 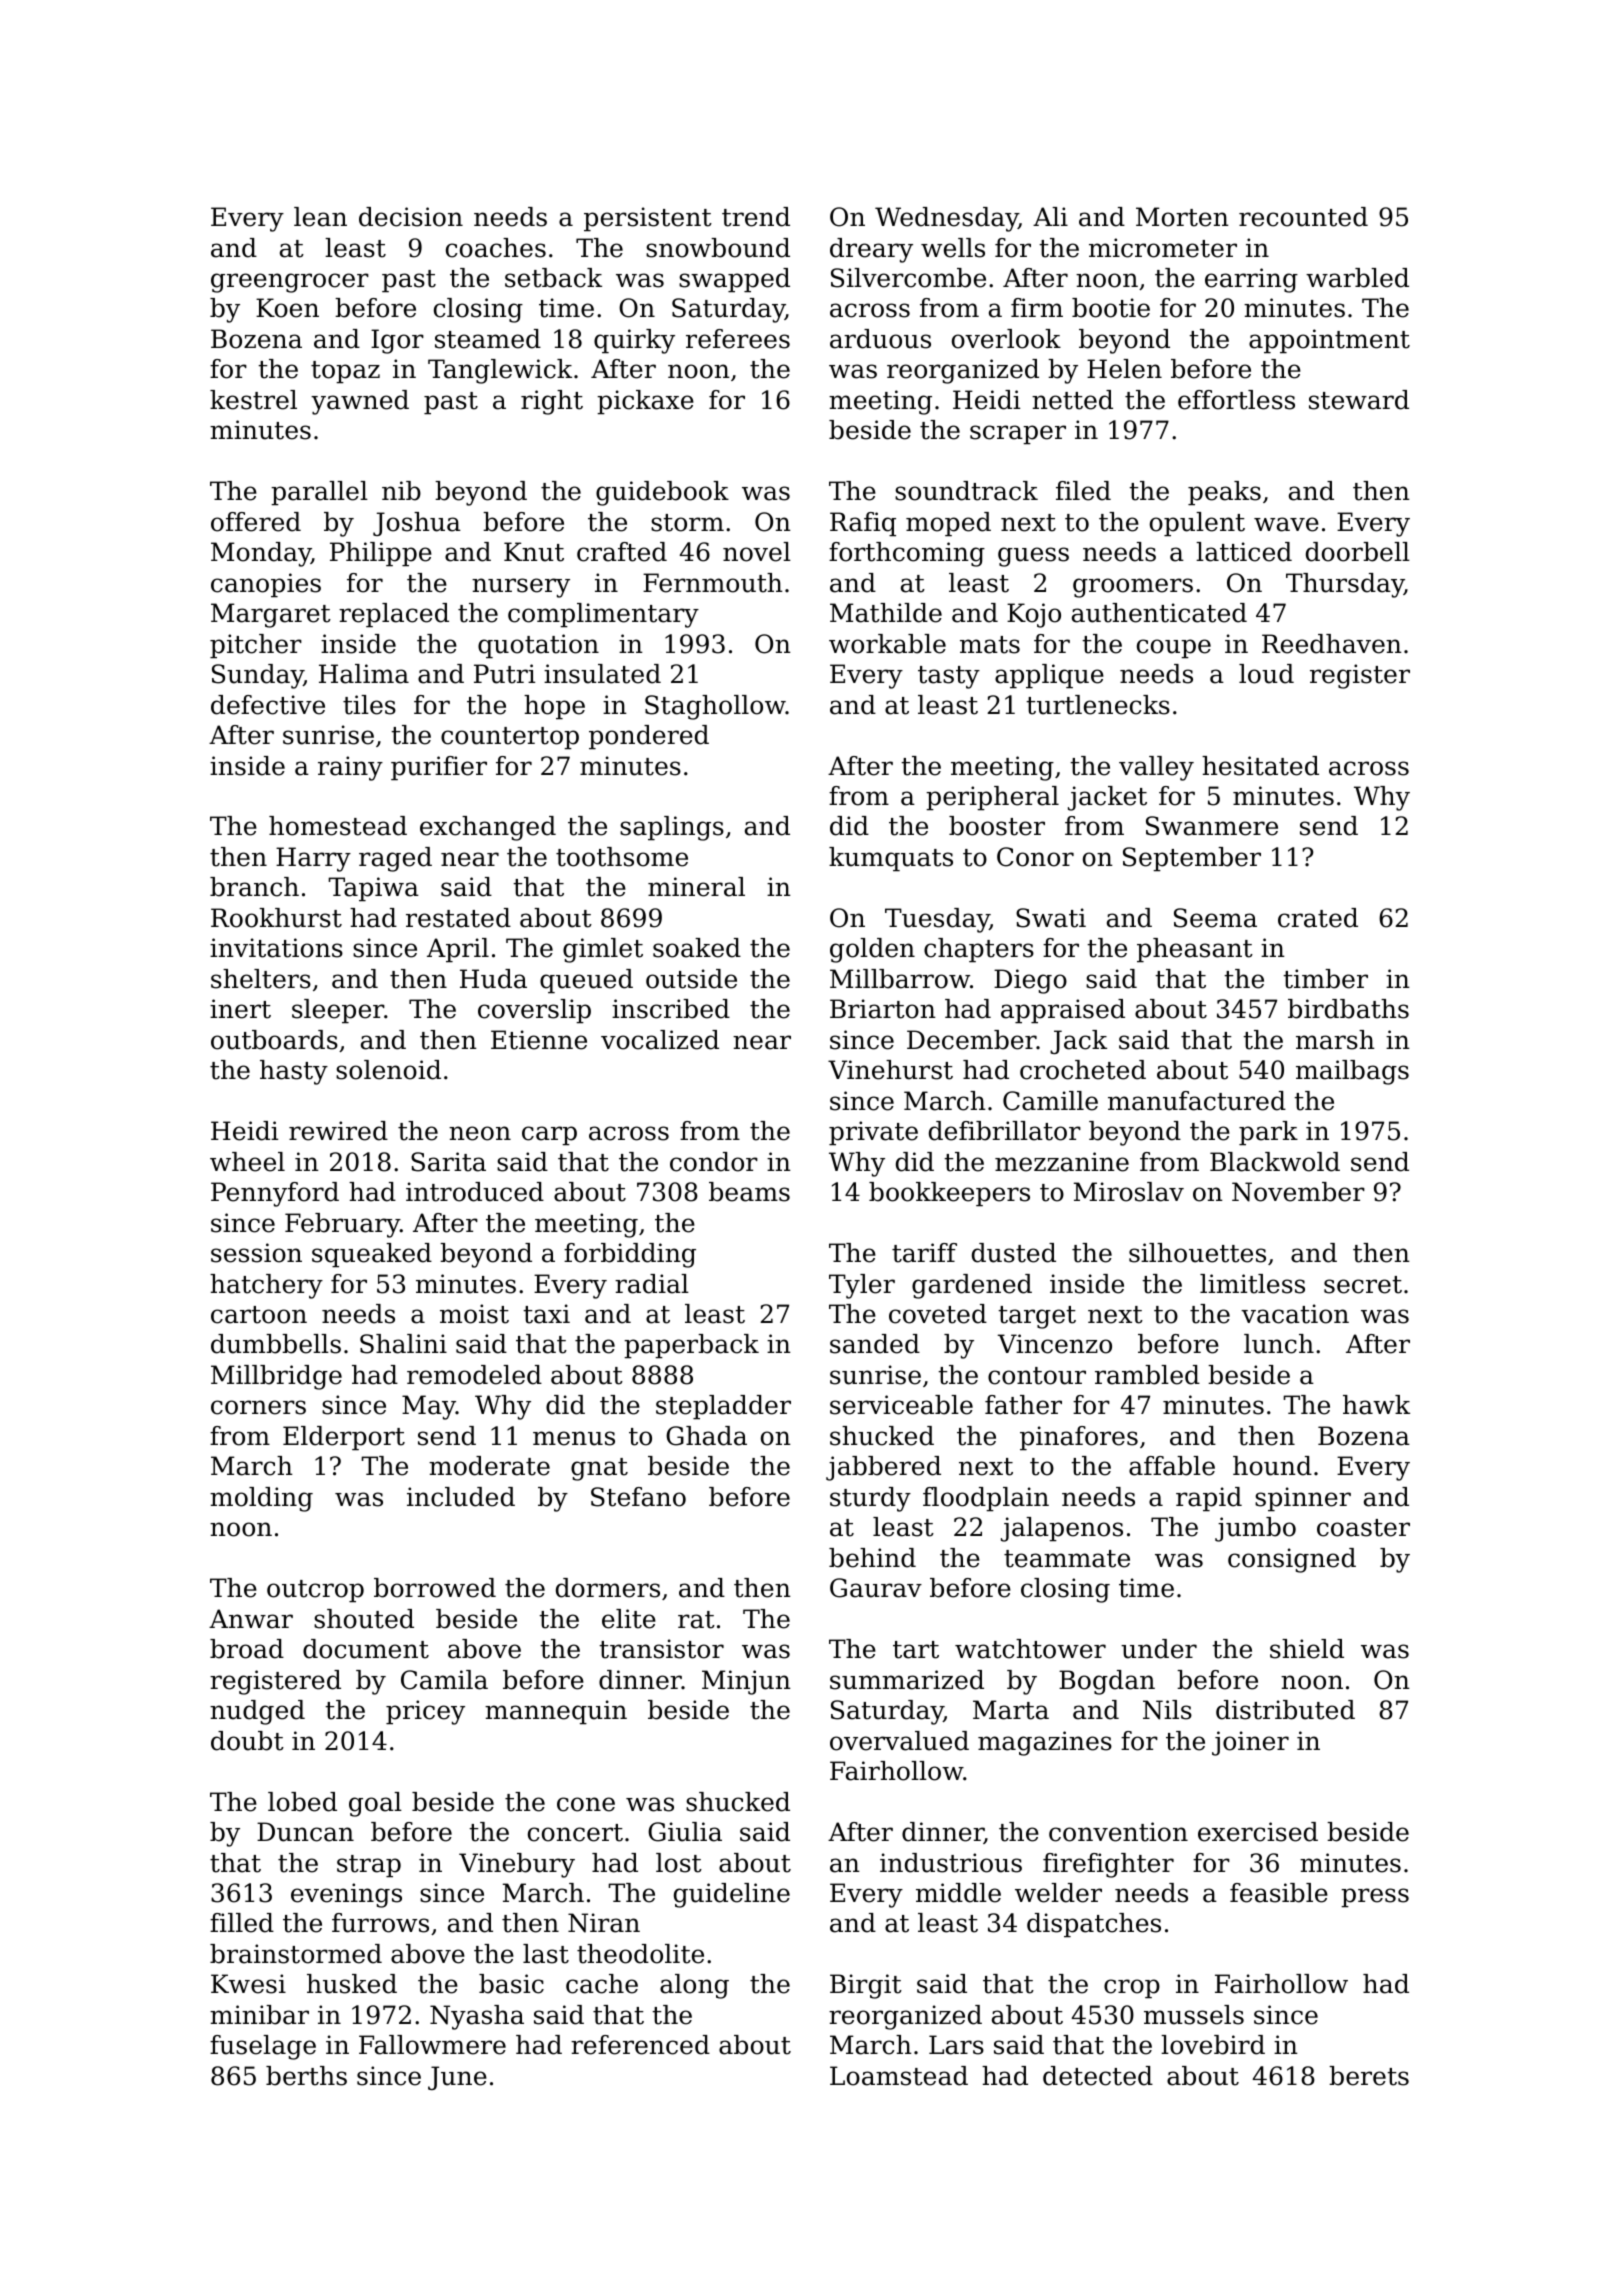 What do you see at coordinates (320, 217) in the image?
I see `lean` at bounding box center [320, 217].
